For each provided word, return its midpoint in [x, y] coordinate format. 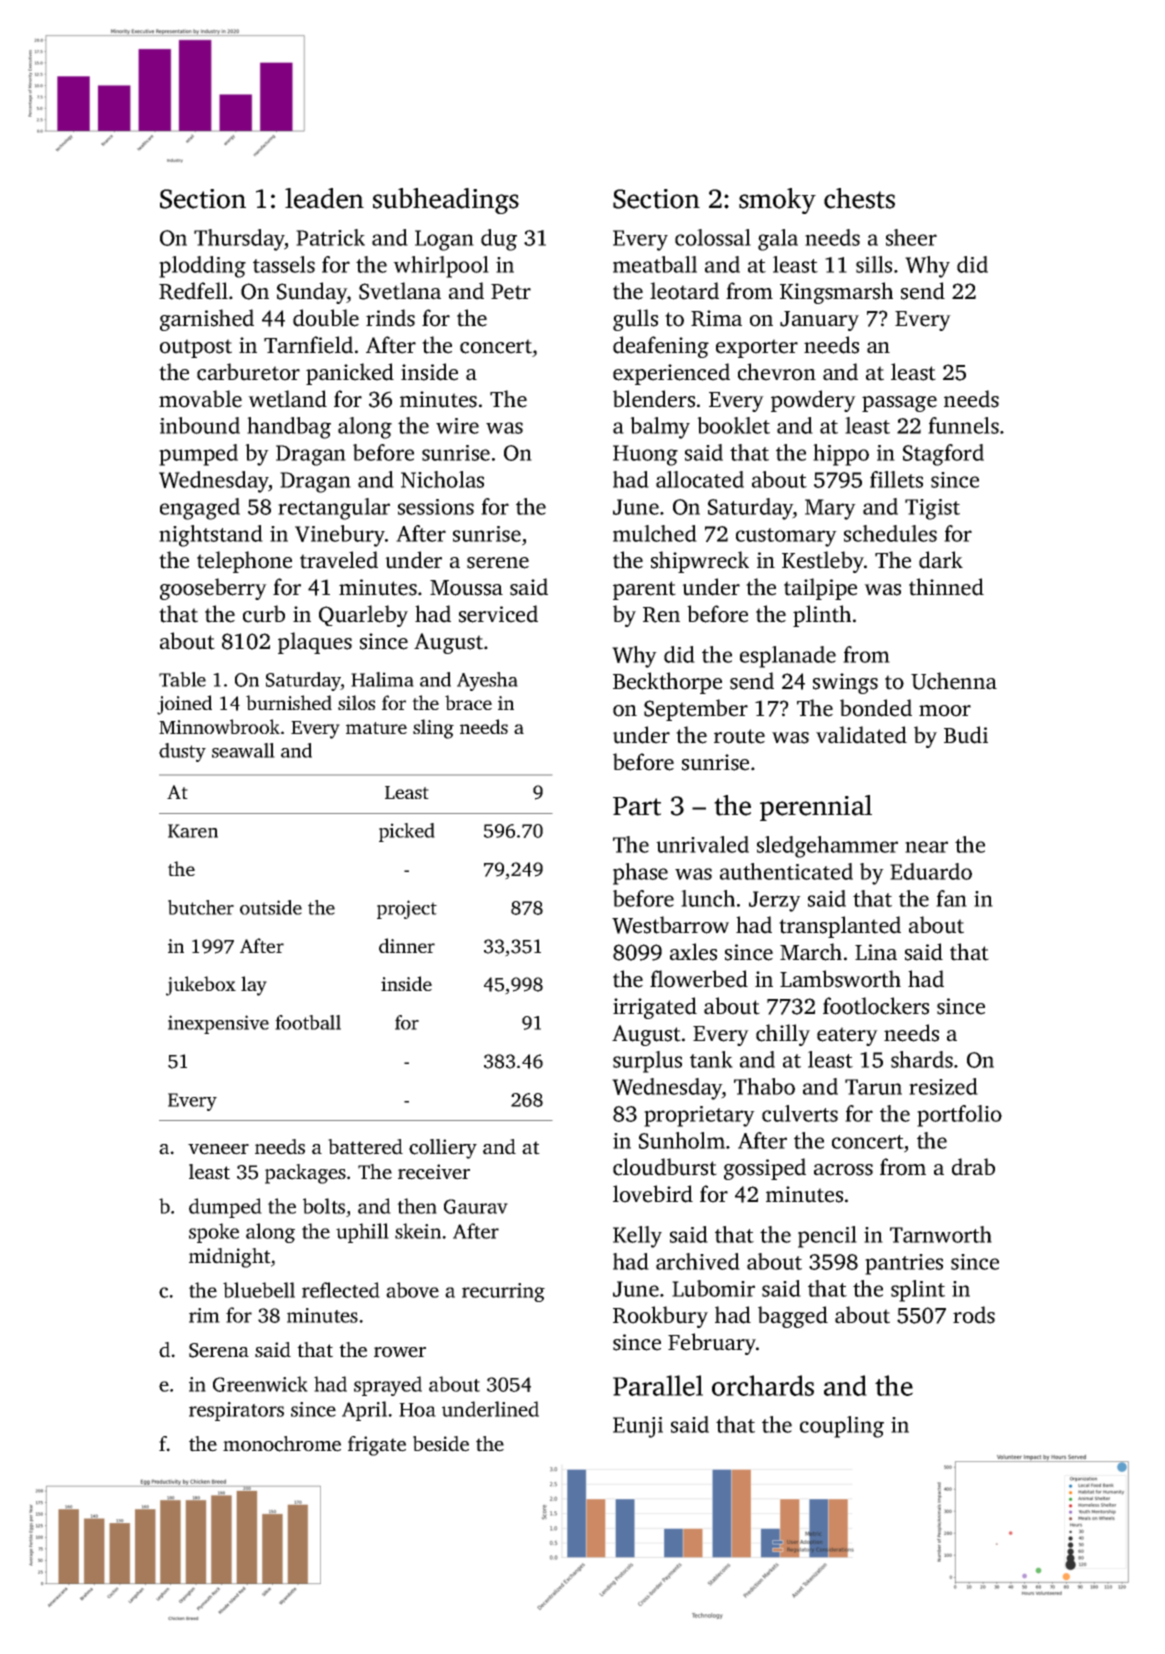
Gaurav [476, 1206]
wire [457, 426]
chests [859, 198]
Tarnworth [941, 1234]
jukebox [201, 986]
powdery [813, 401]
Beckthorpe [667, 683]
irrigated [655, 1008]
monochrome [282, 1444]
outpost [196, 348]
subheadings [446, 201]
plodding [202, 267]
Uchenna [954, 681]
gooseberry [213, 589]
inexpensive [218, 1024]
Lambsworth [840, 979]
